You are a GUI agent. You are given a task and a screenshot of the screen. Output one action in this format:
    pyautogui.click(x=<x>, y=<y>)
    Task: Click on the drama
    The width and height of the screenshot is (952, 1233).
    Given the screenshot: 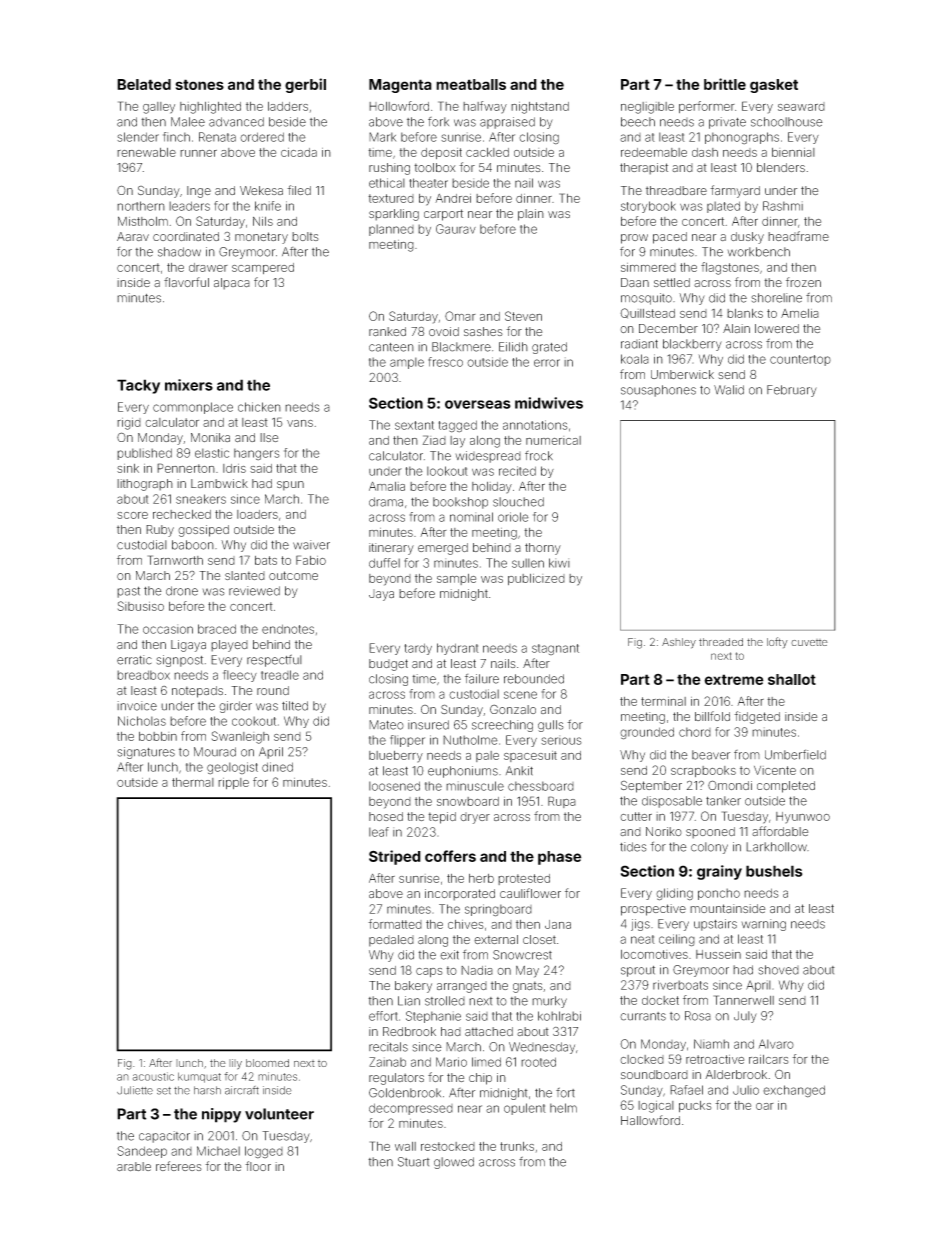 What is the action you would take?
    pyautogui.click(x=386, y=502)
